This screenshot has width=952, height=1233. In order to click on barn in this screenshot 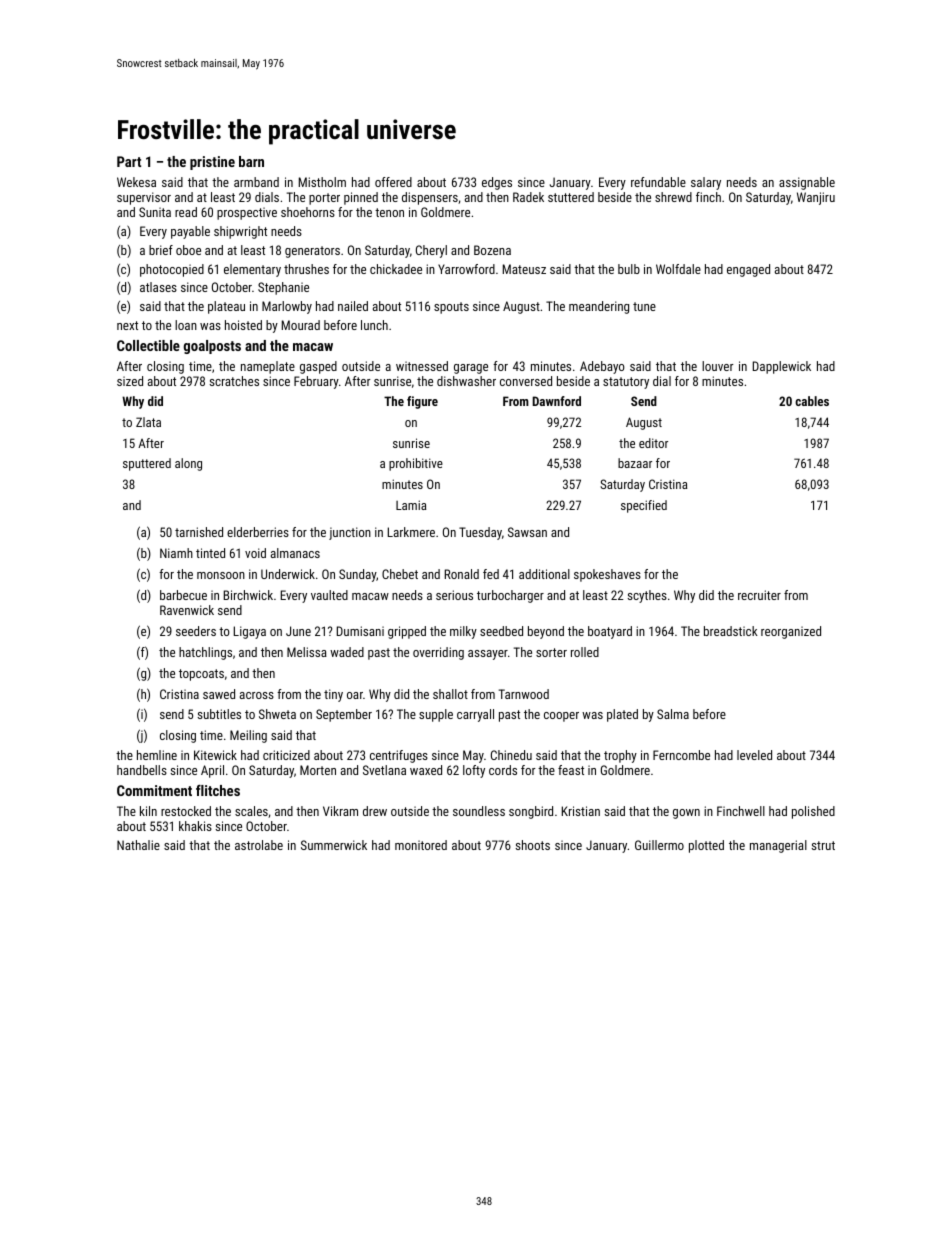, I will do `click(251, 161)`.
